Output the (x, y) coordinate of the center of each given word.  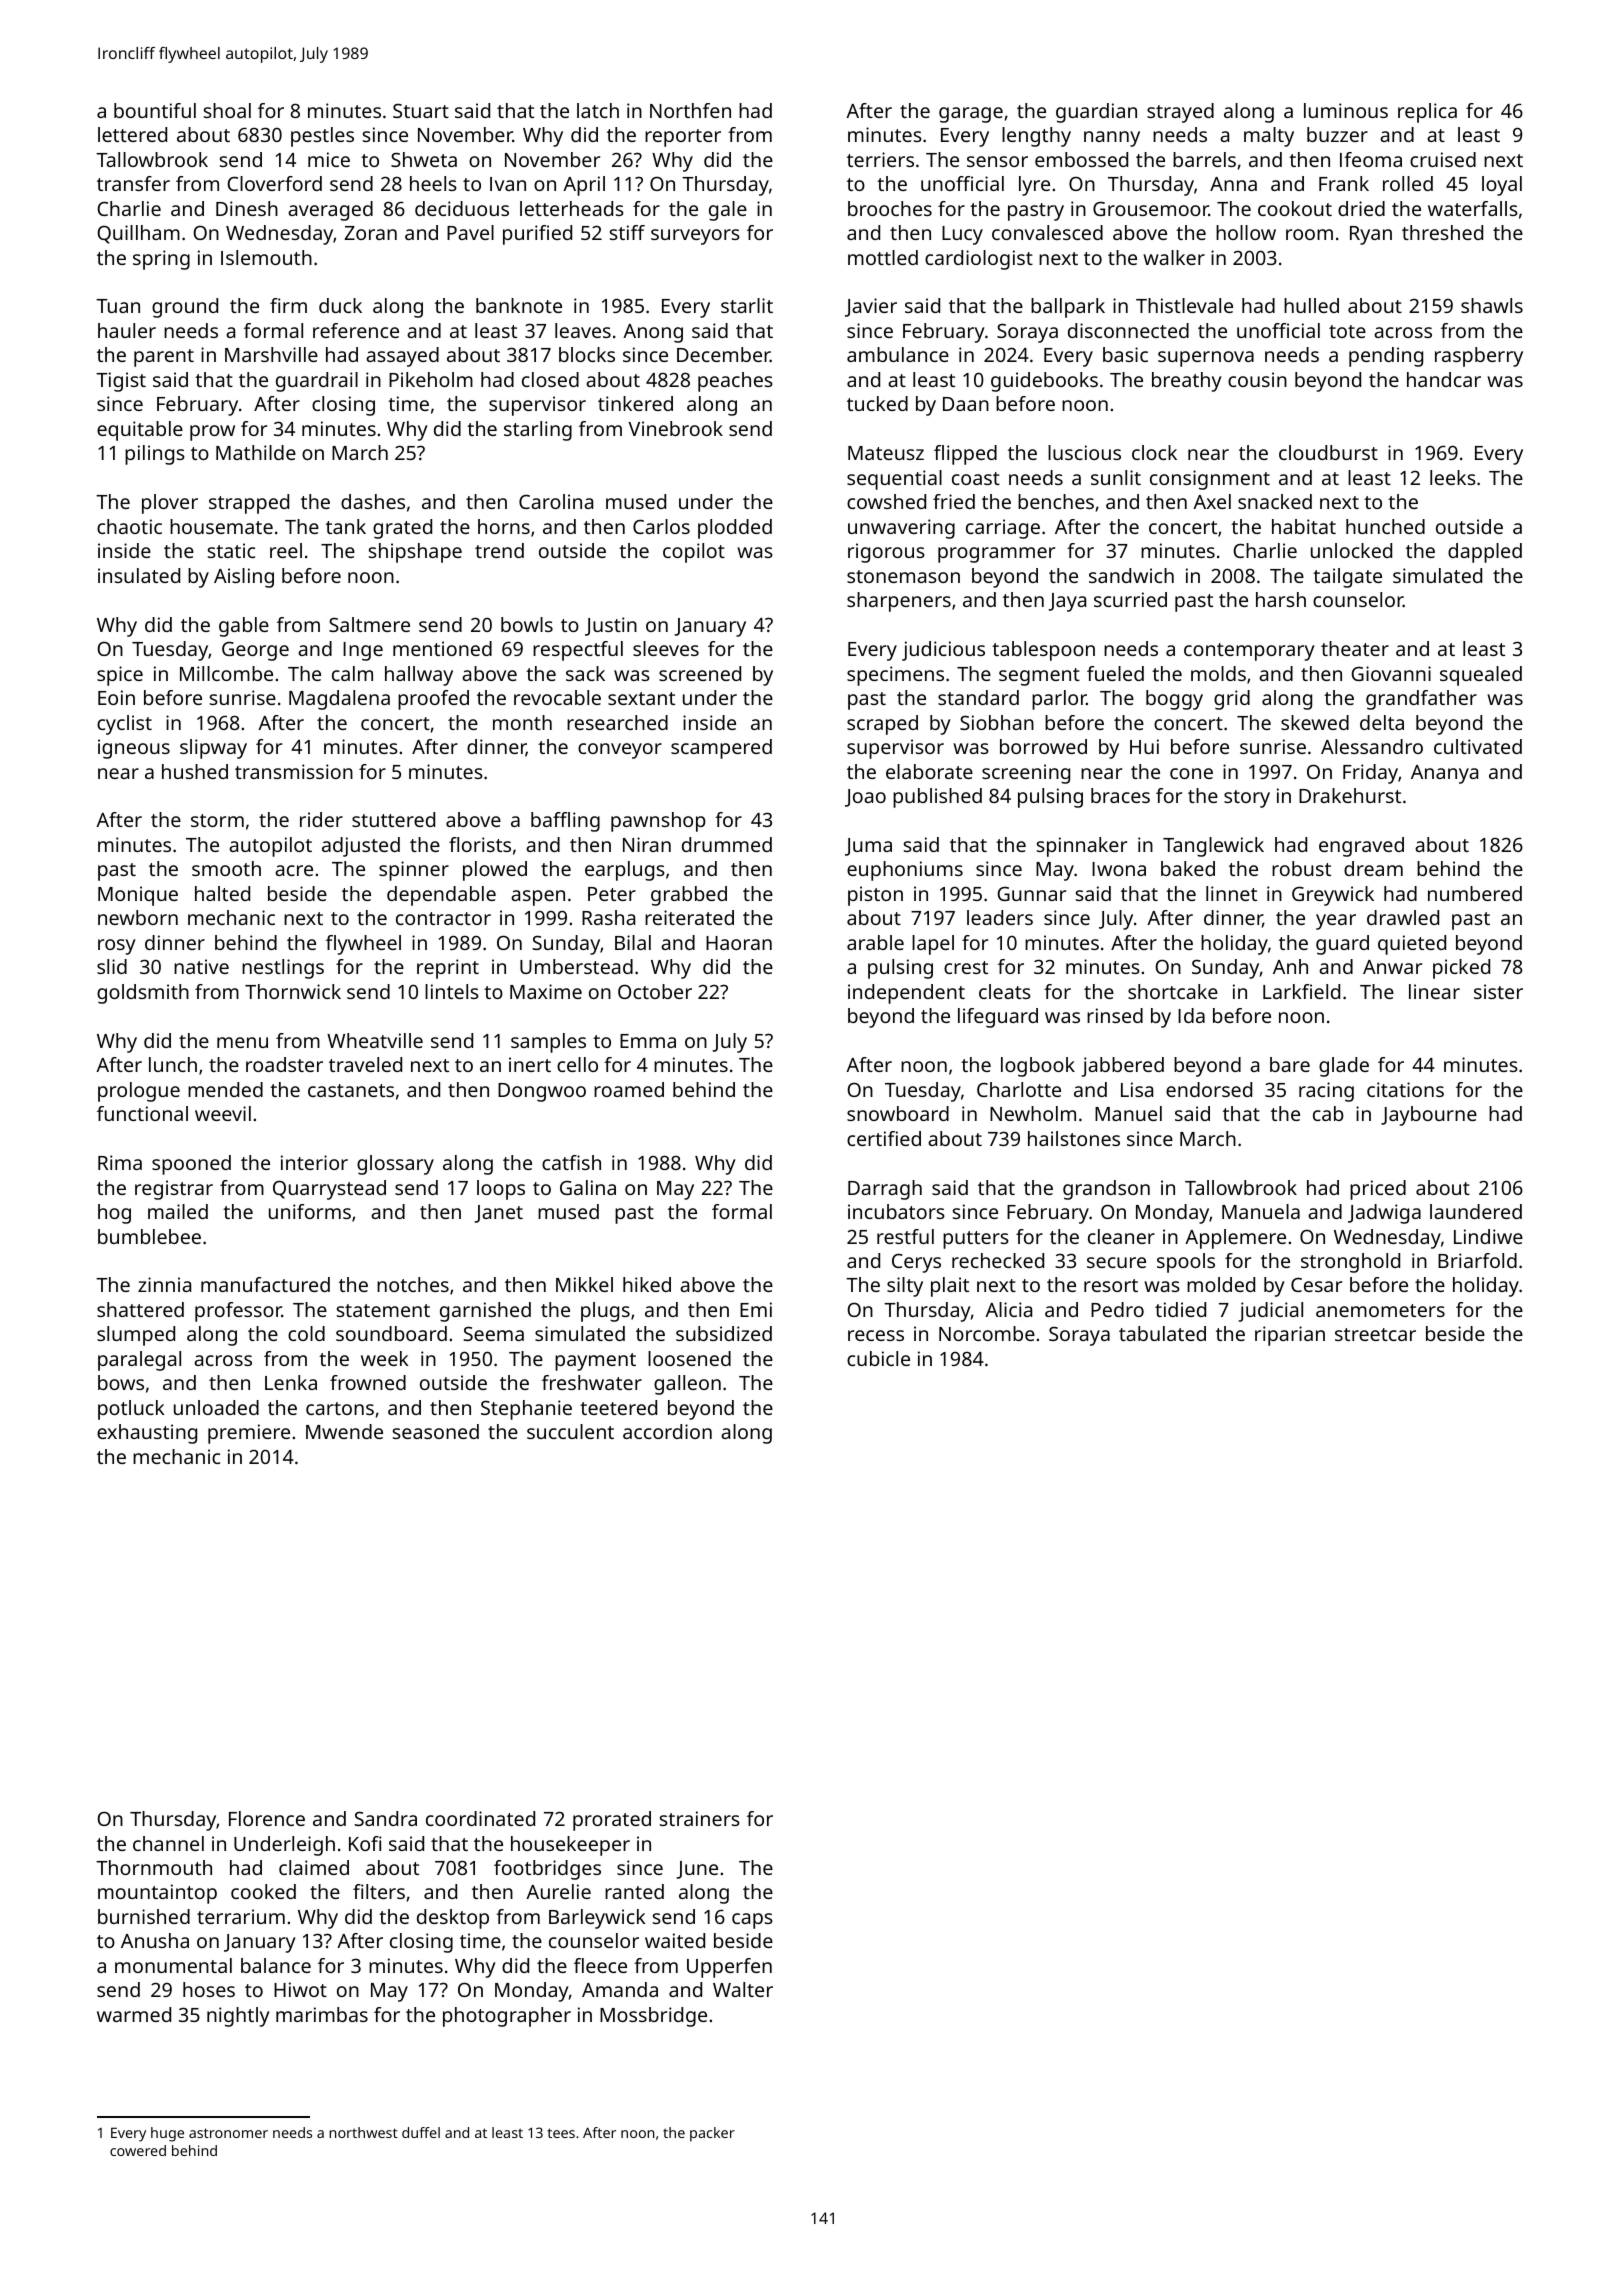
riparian (1290, 1336)
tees (561, 2133)
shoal (227, 110)
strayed (1180, 113)
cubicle (878, 1358)
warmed (134, 2014)
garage (971, 115)
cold (306, 1333)
